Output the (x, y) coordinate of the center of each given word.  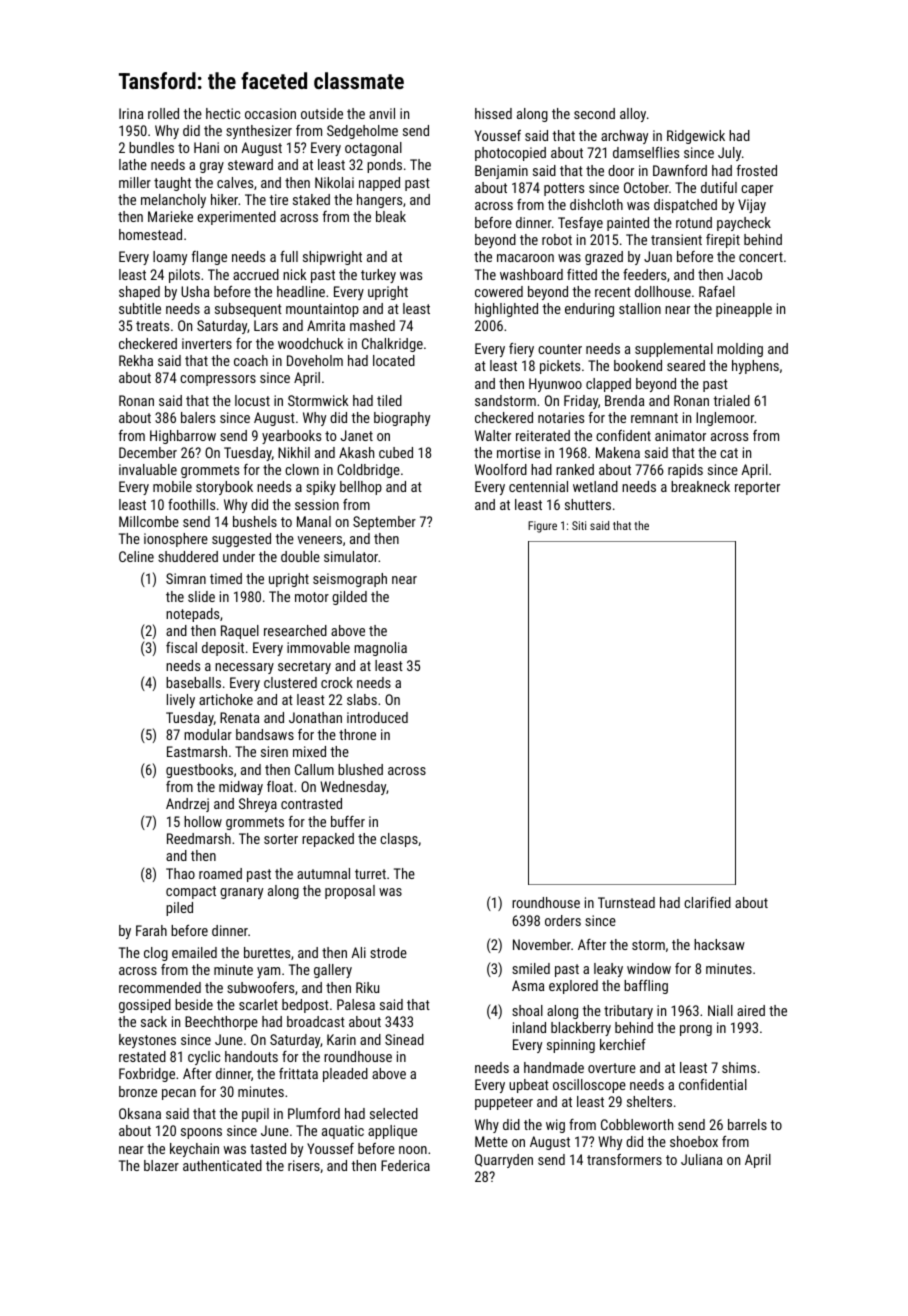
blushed (360, 769)
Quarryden (504, 1161)
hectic (223, 113)
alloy (633, 115)
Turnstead (626, 902)
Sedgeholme (362, 132)
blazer (161, 1165)
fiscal (181, 647)
